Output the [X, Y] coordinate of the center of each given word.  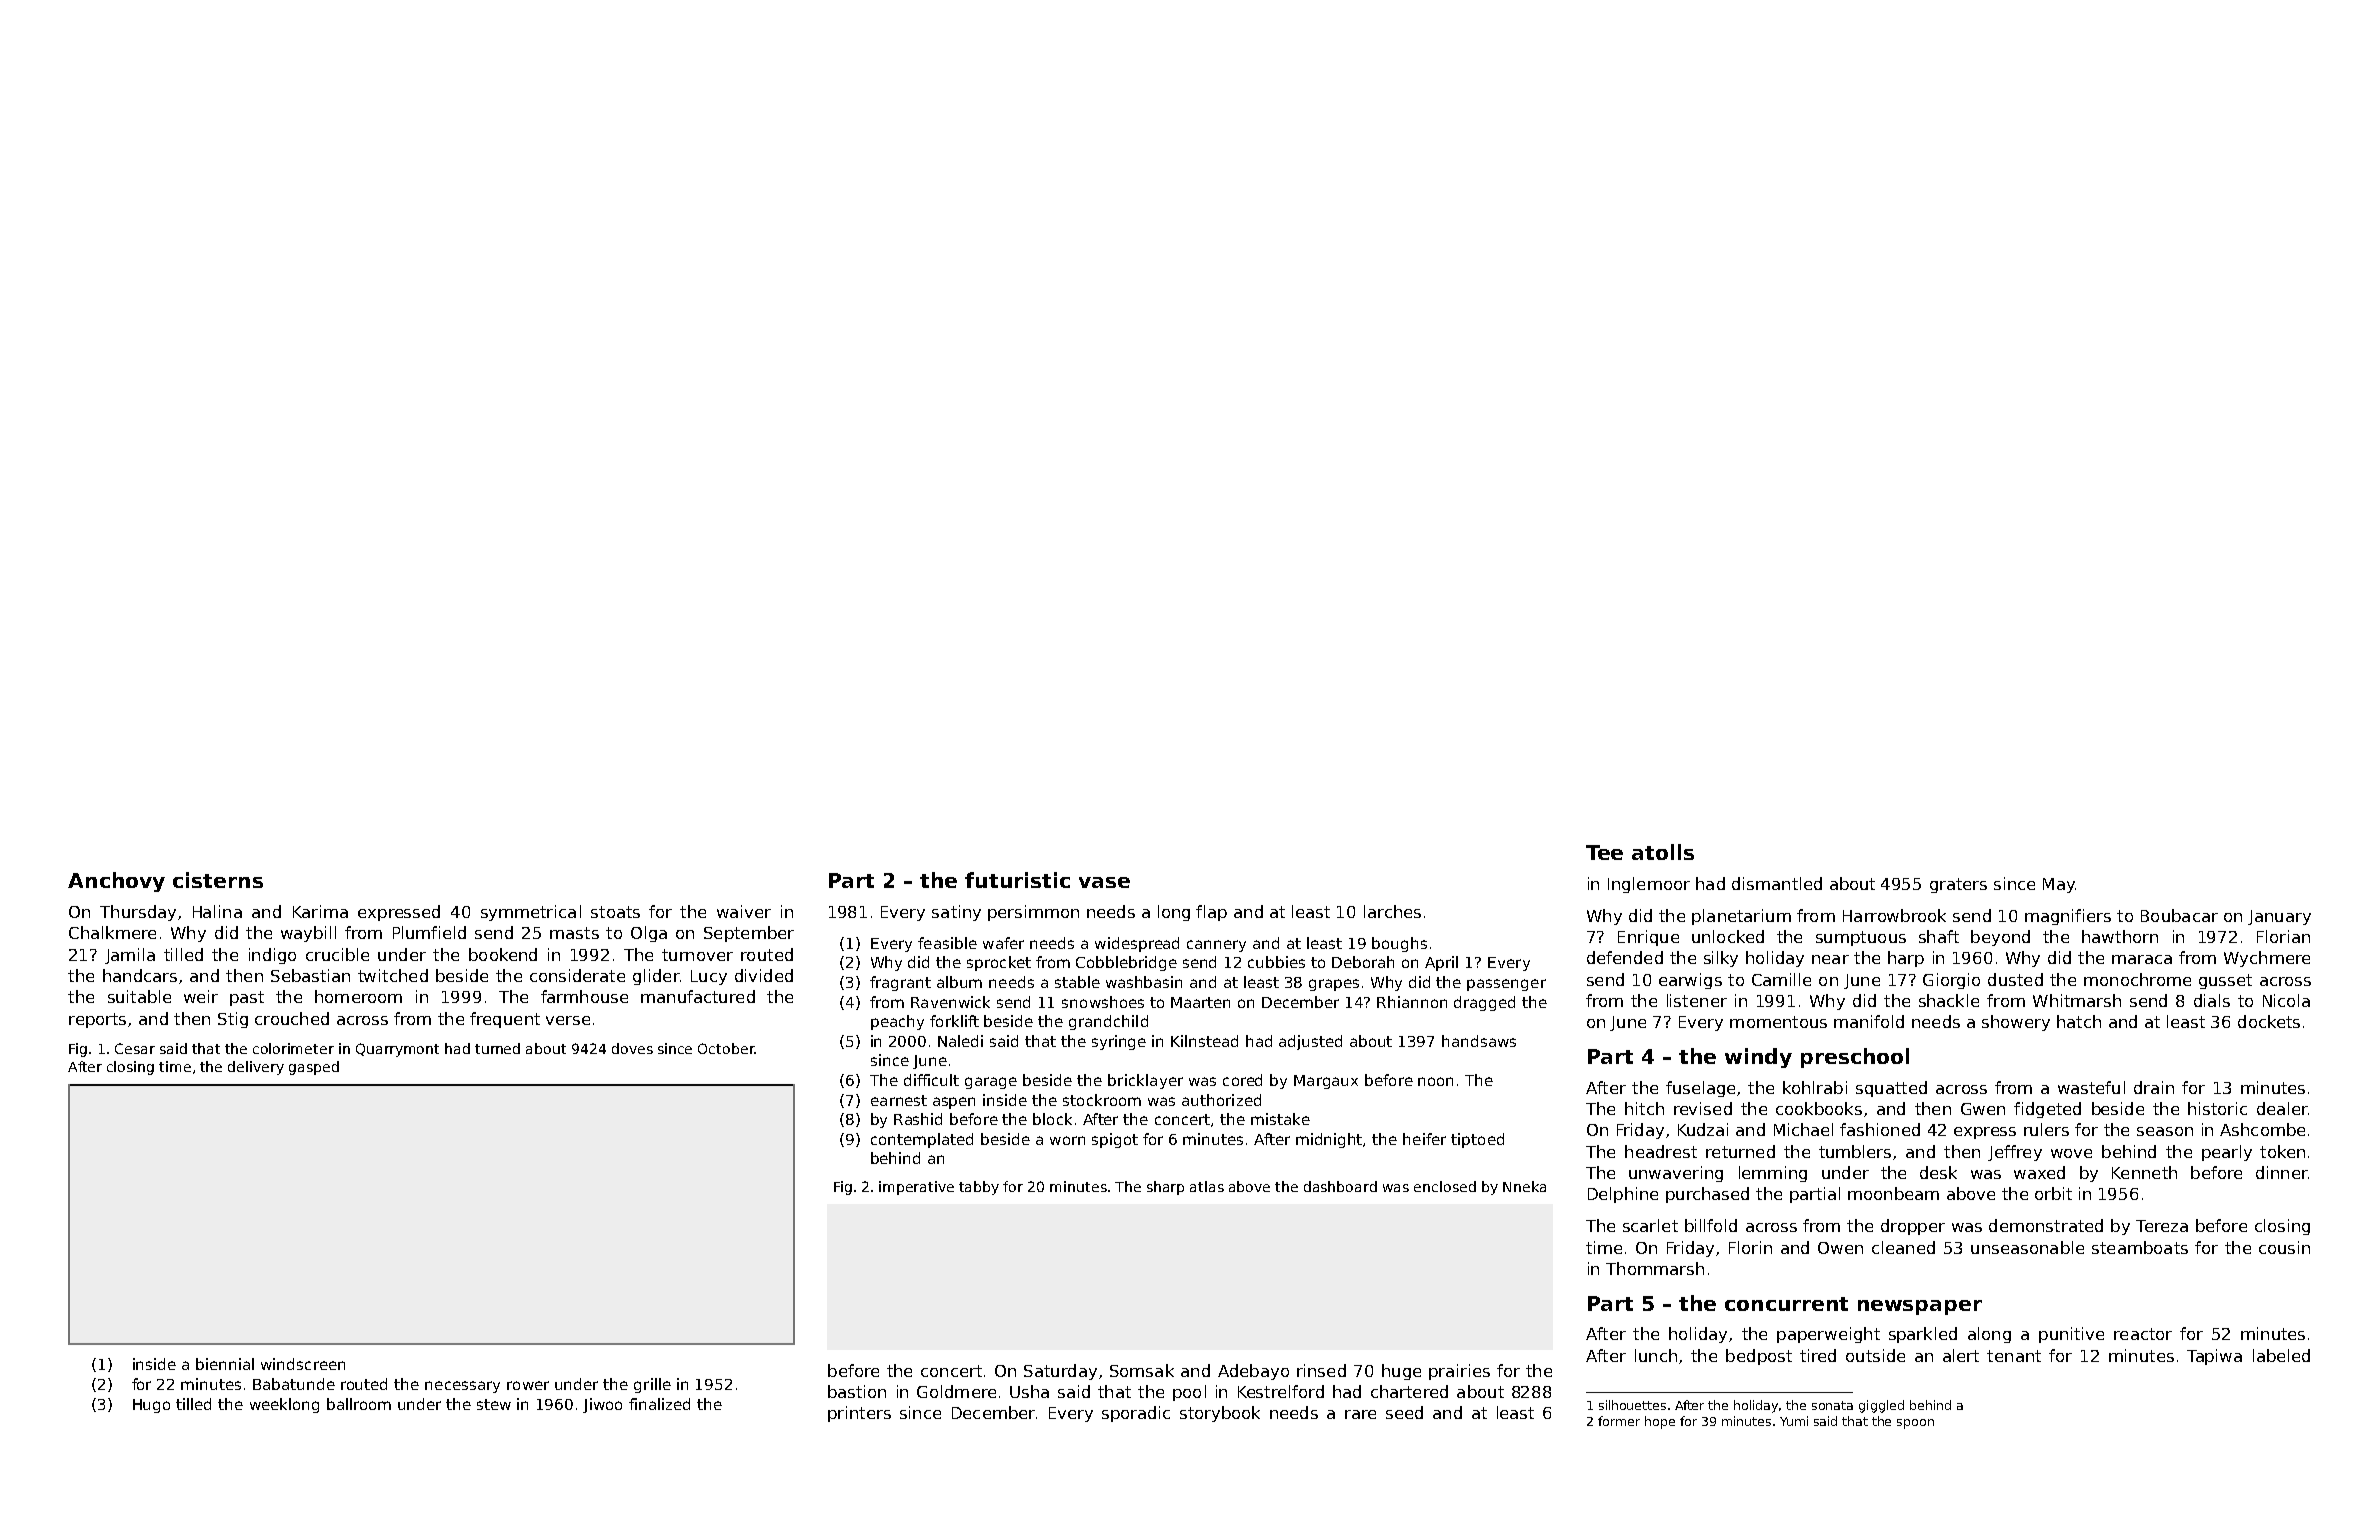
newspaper [1920, 1307]
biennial [225, 1364]
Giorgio [1951, 981]
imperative [916, 1188]
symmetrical [531, 913]
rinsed [1321, 1370]
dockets [2269, 1021]
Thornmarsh [1655, 1268]
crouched [292, 1018]
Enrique [1648, 938]
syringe [1119, 1042]
